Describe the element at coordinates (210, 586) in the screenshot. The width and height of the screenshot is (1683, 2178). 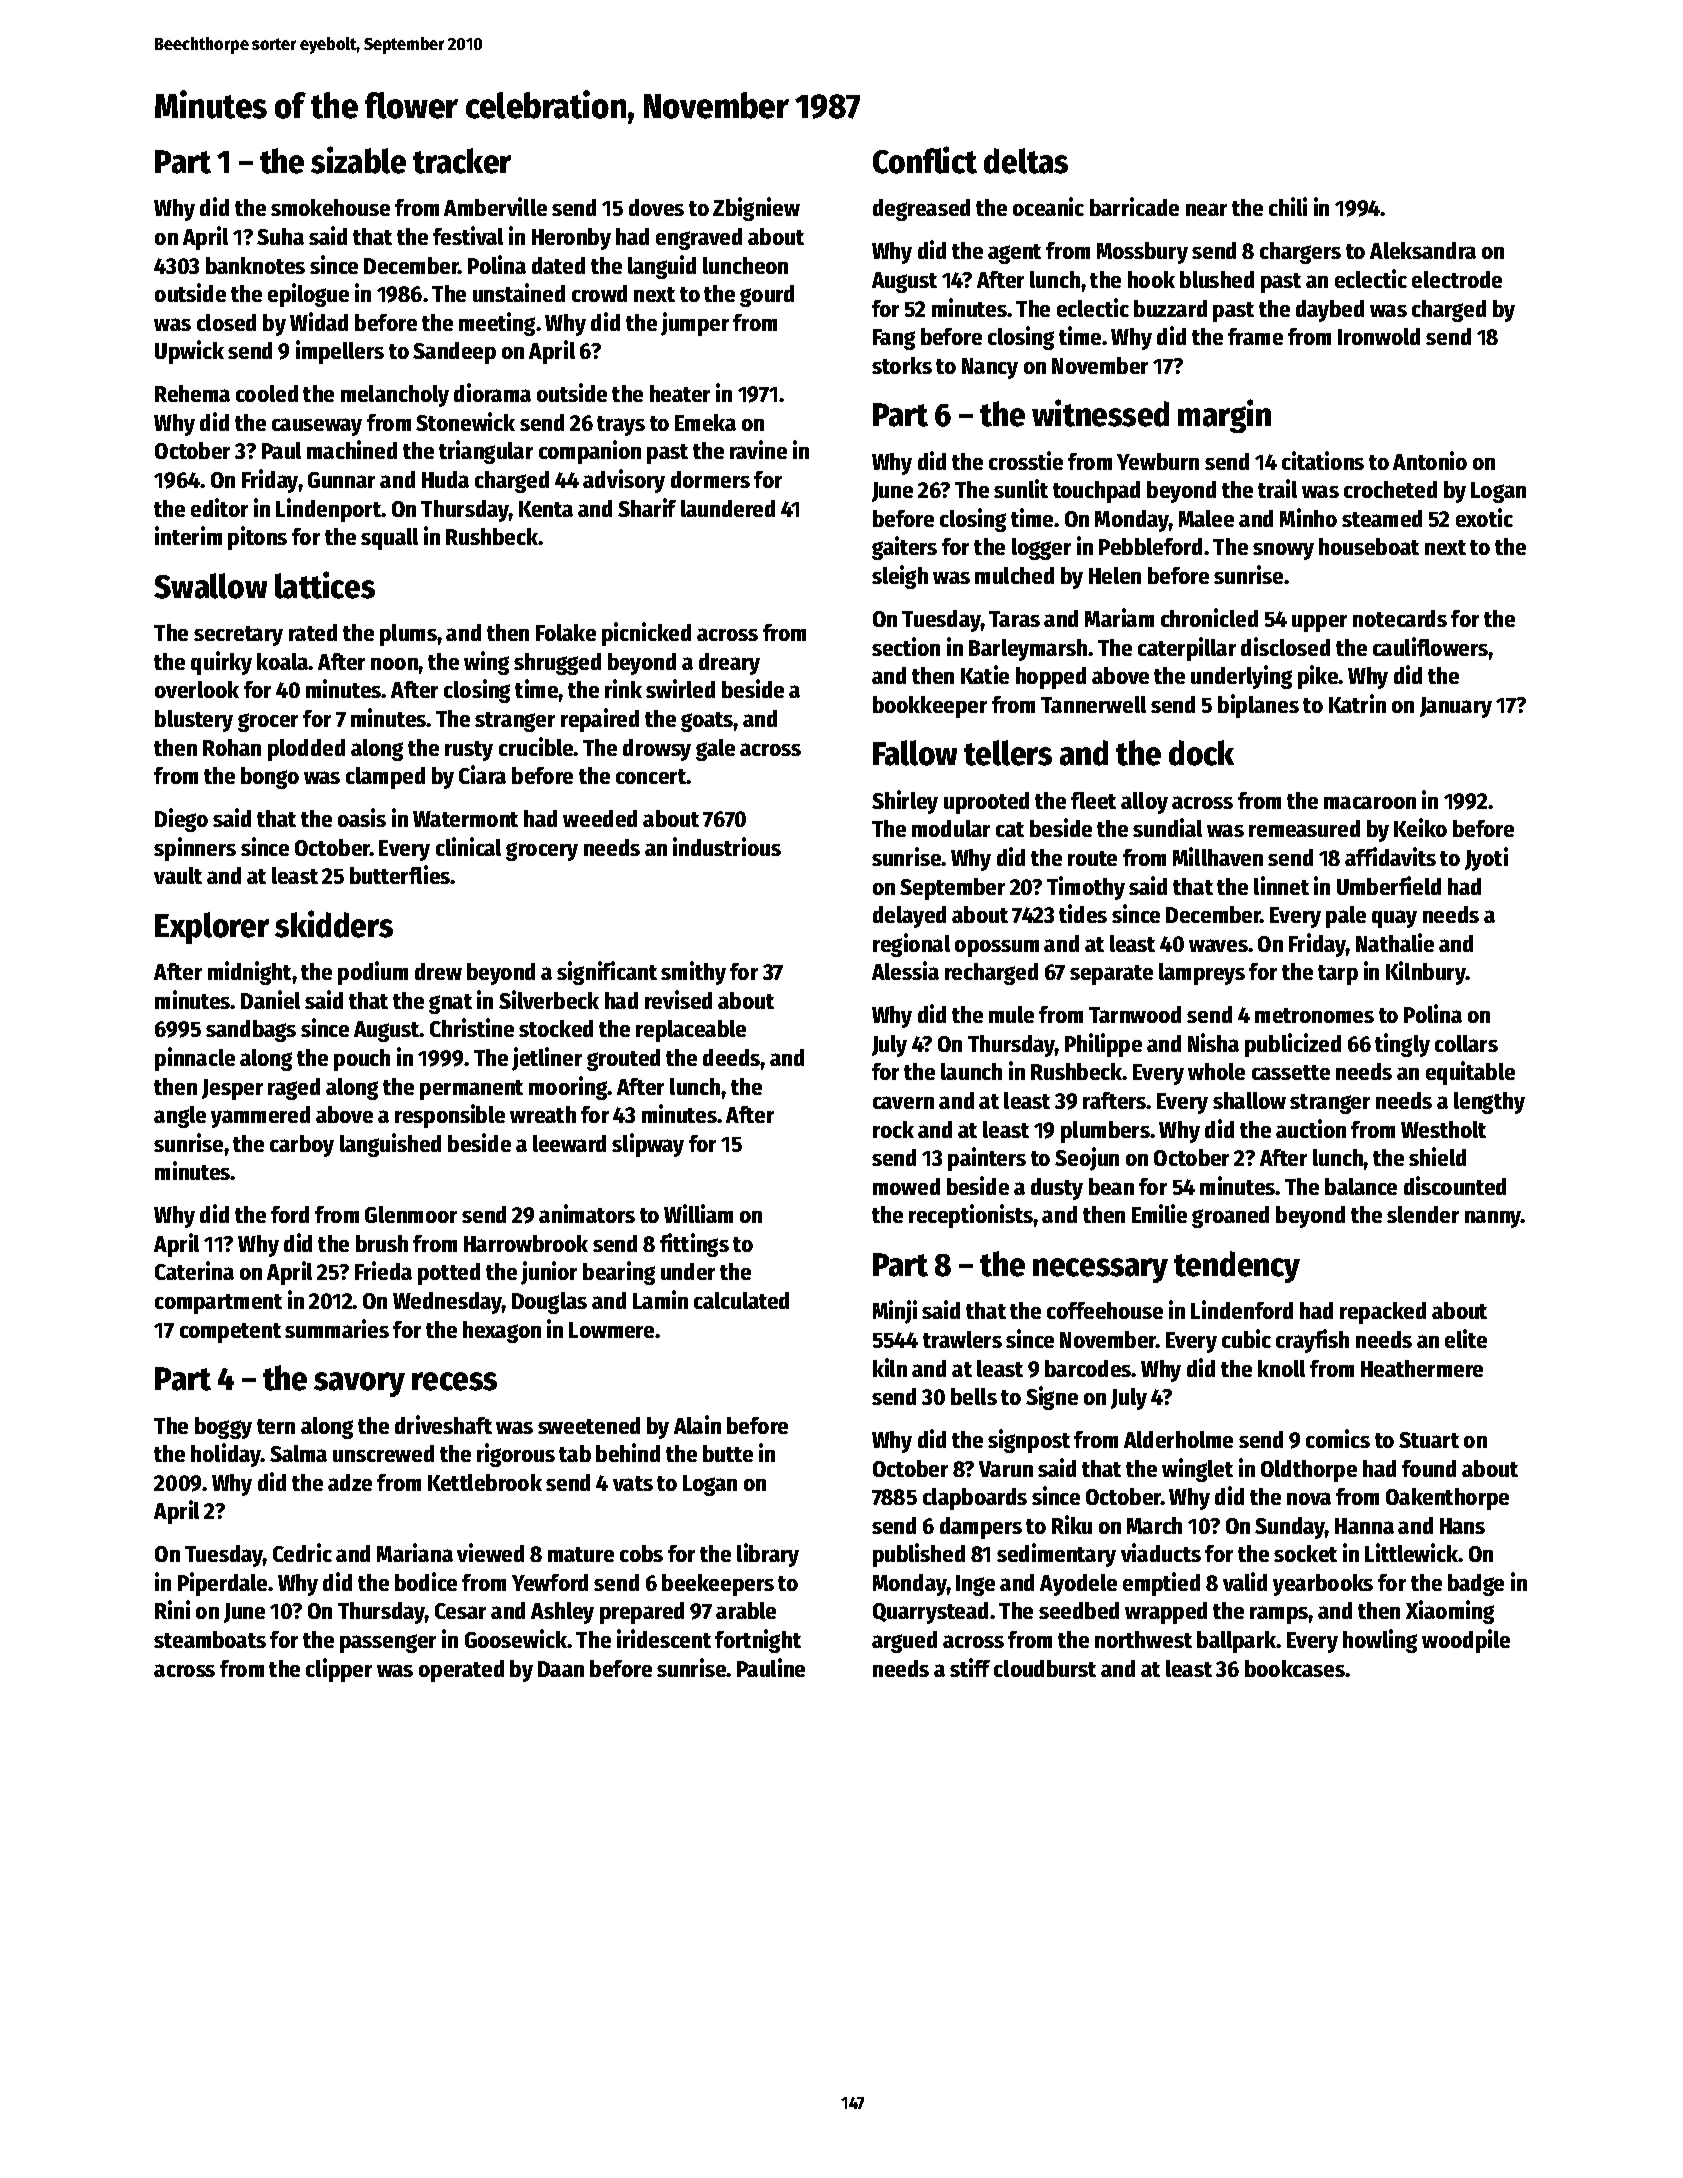
I see `Swallow` at that location.
